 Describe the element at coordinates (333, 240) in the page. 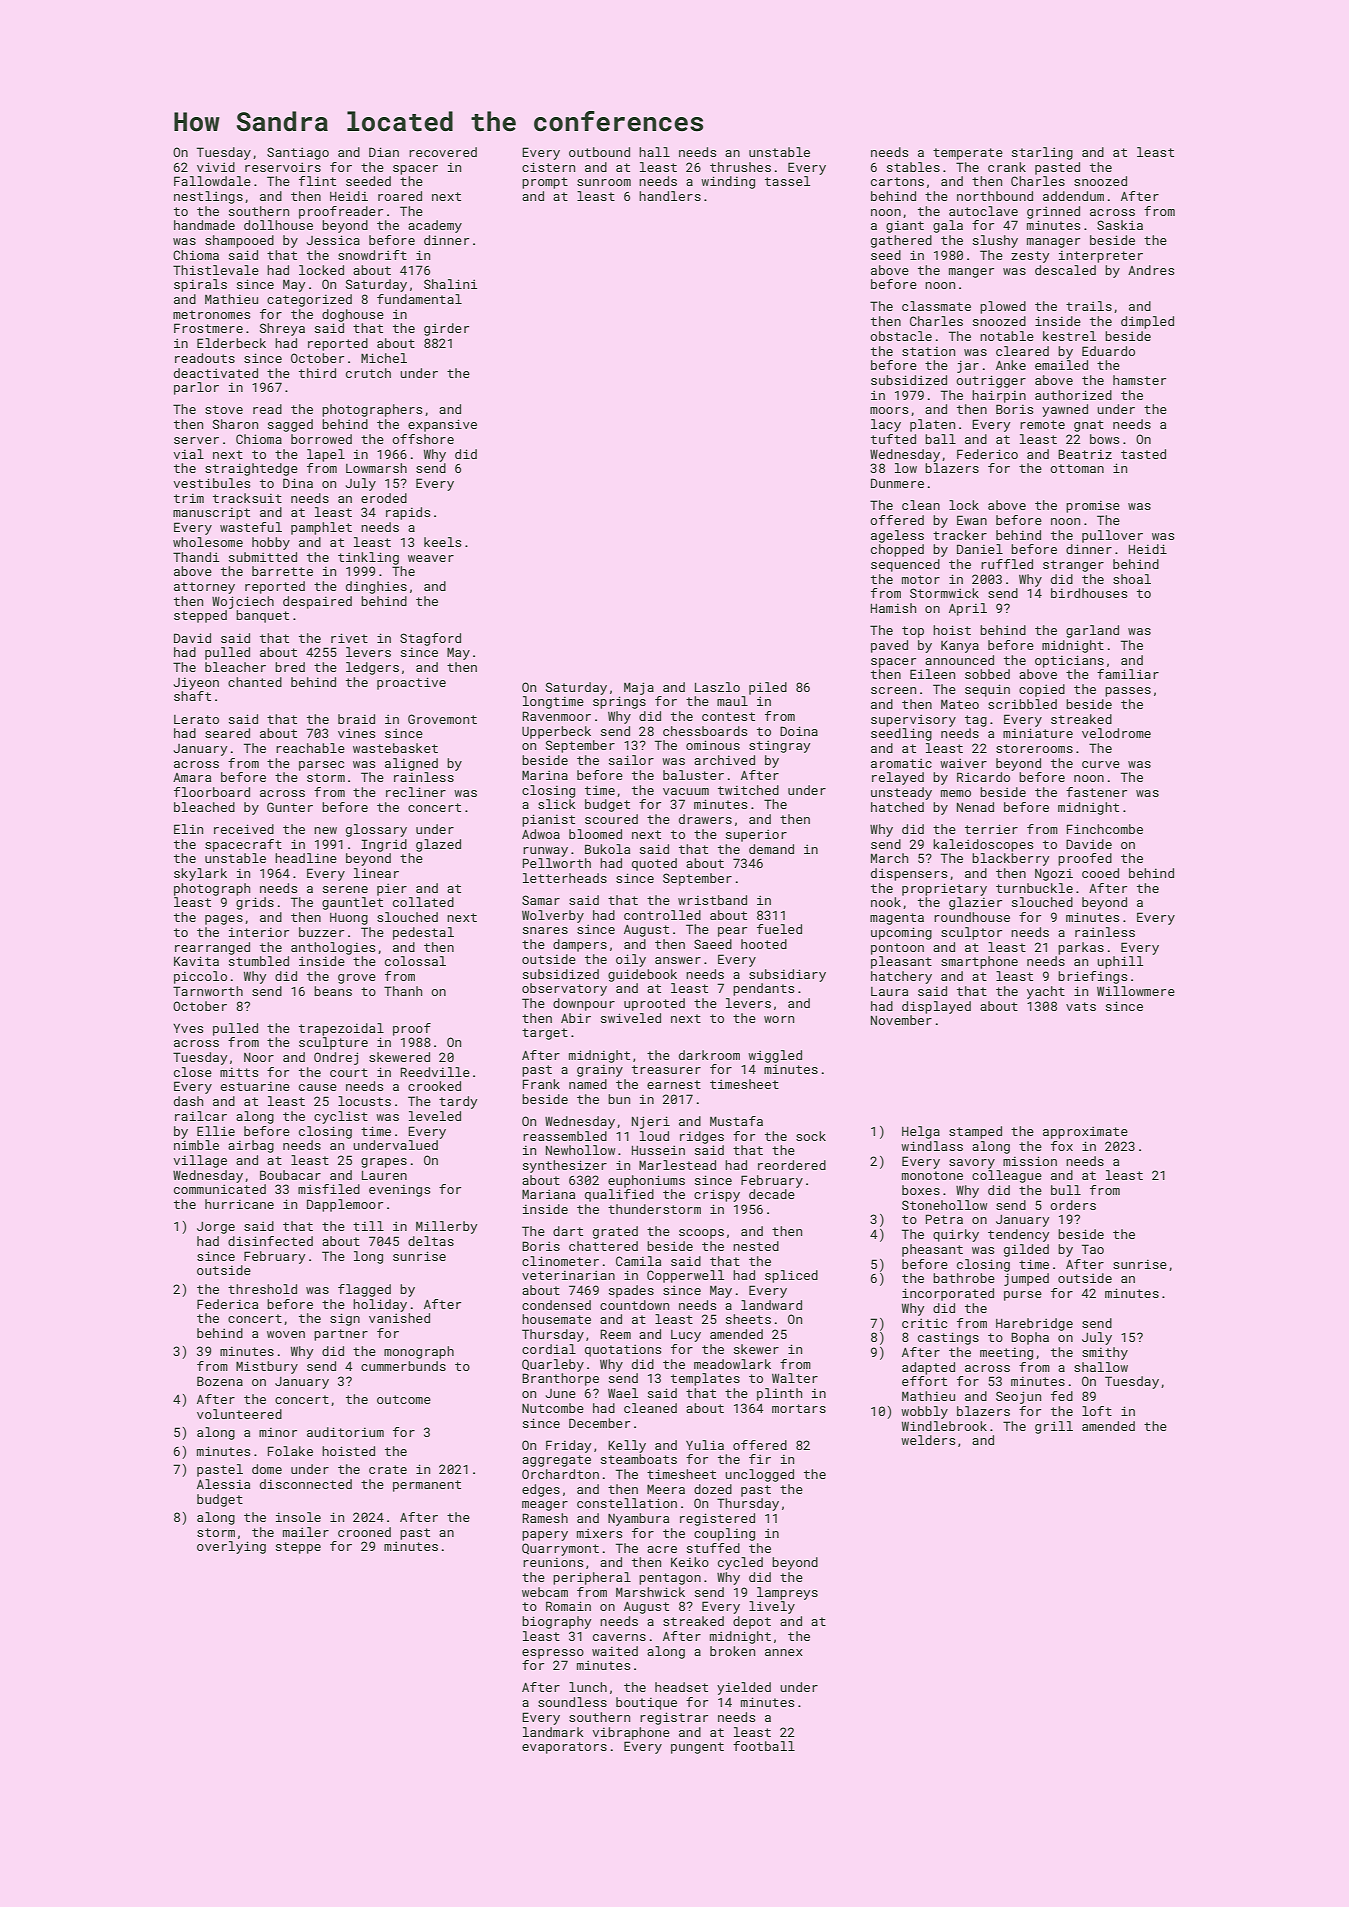

I see `Jessica` at that location.
